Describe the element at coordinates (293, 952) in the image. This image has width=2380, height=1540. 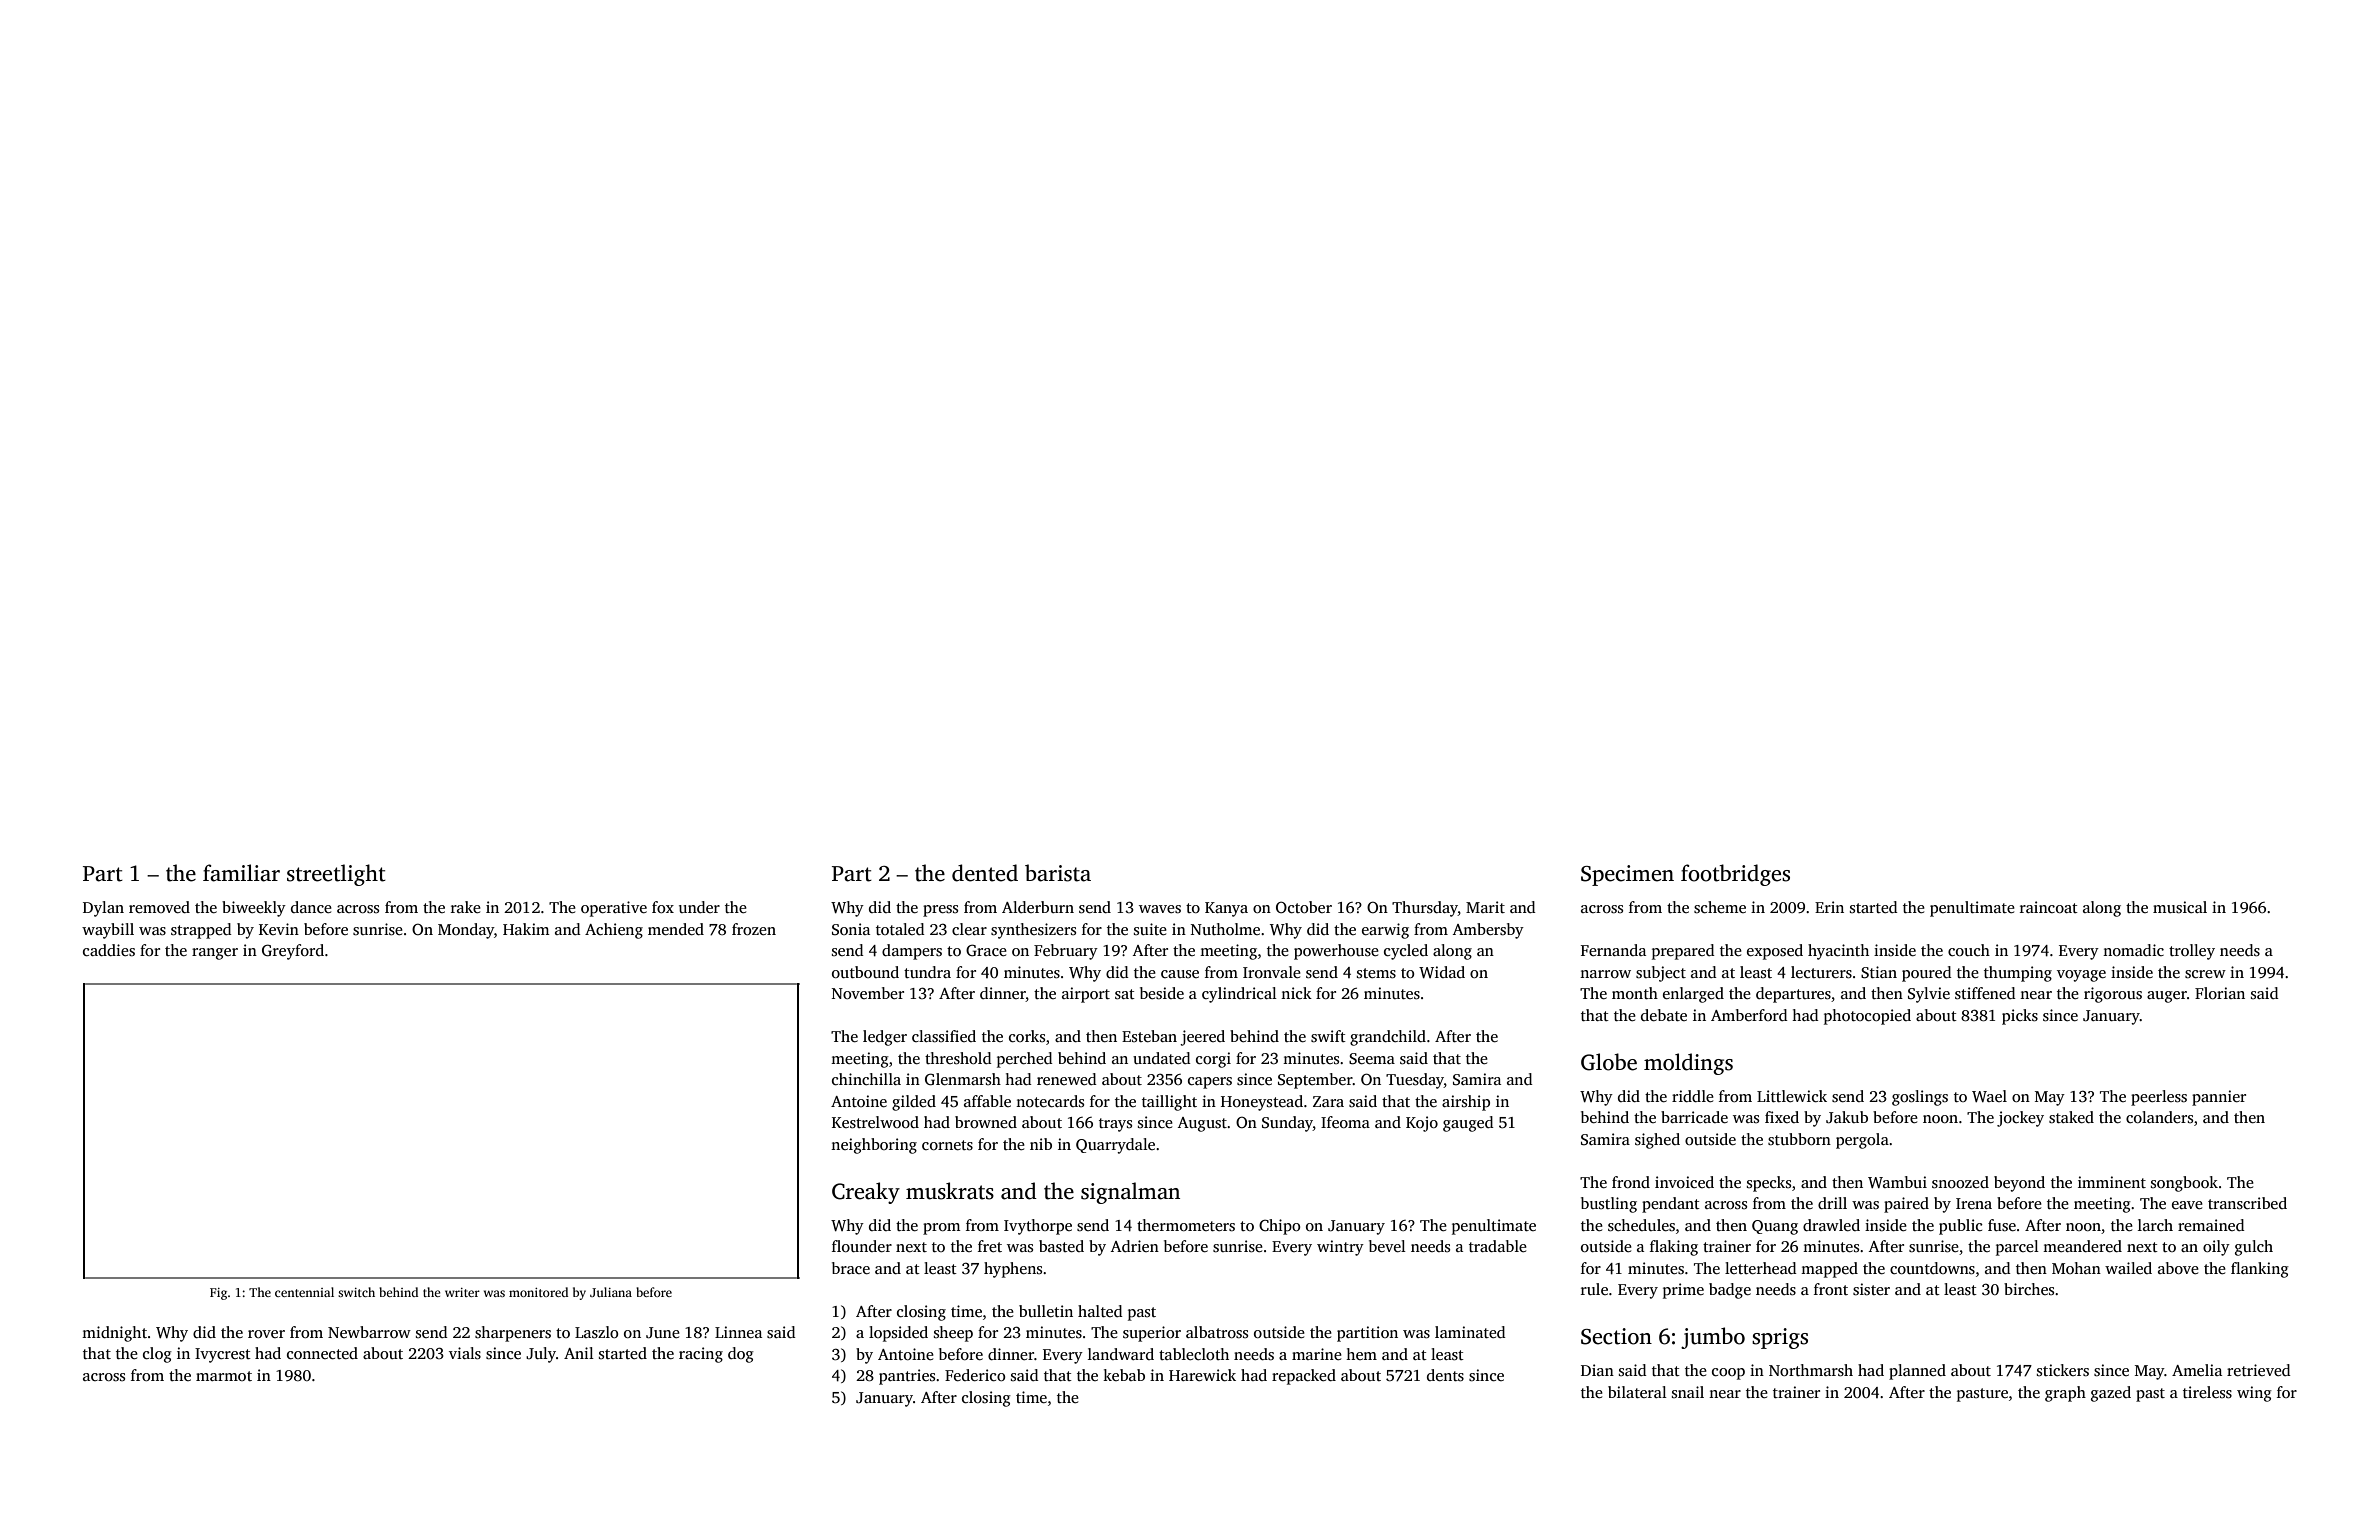
I see `Greyford` at that location.
